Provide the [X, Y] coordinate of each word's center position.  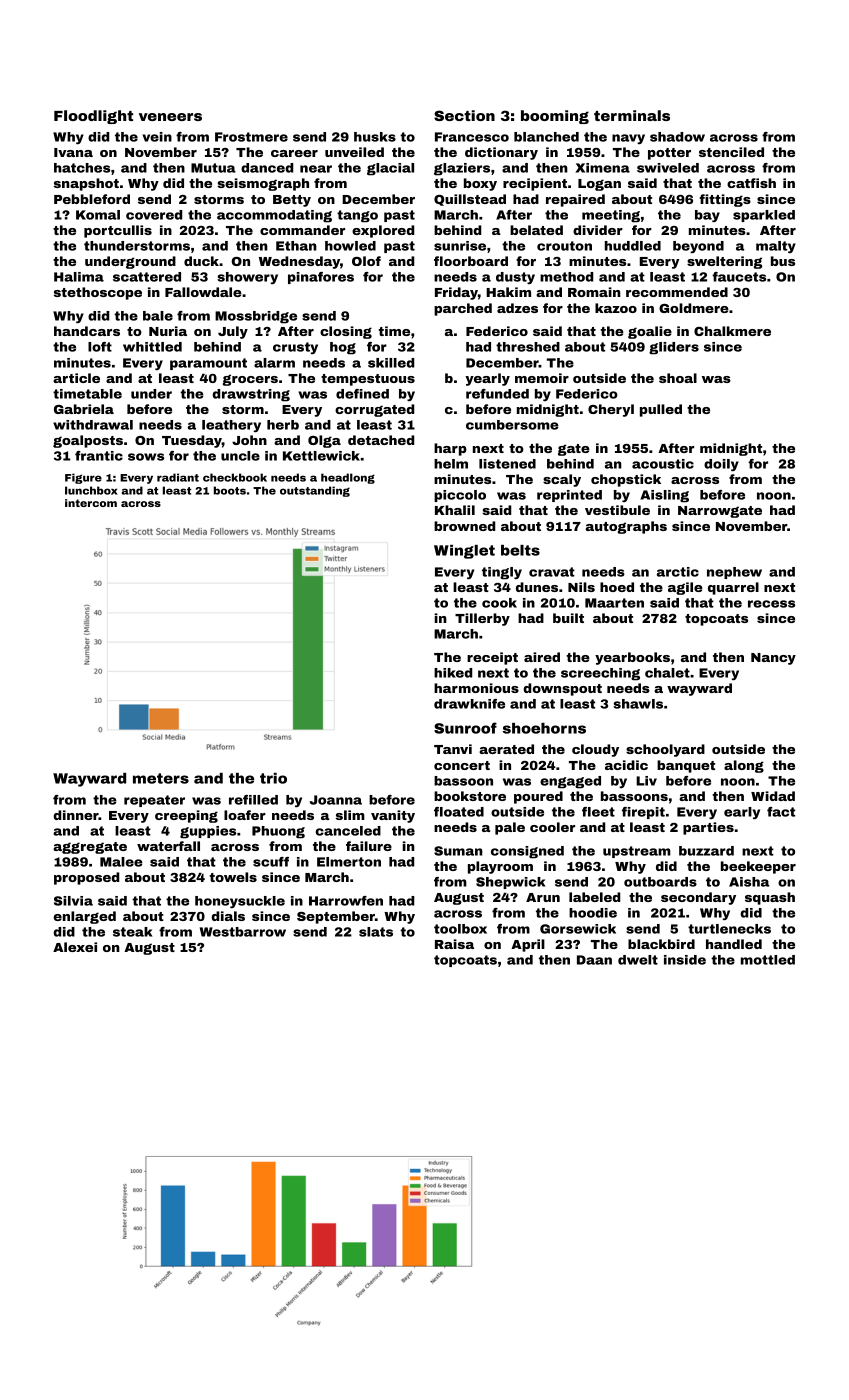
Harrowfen [346, 901]
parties [708, 828]
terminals [632, 115]
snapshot [86, 184]
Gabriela [84, 409]
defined [362, 394]
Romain [594, 292]
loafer [245, 815]
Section [464, 115]
